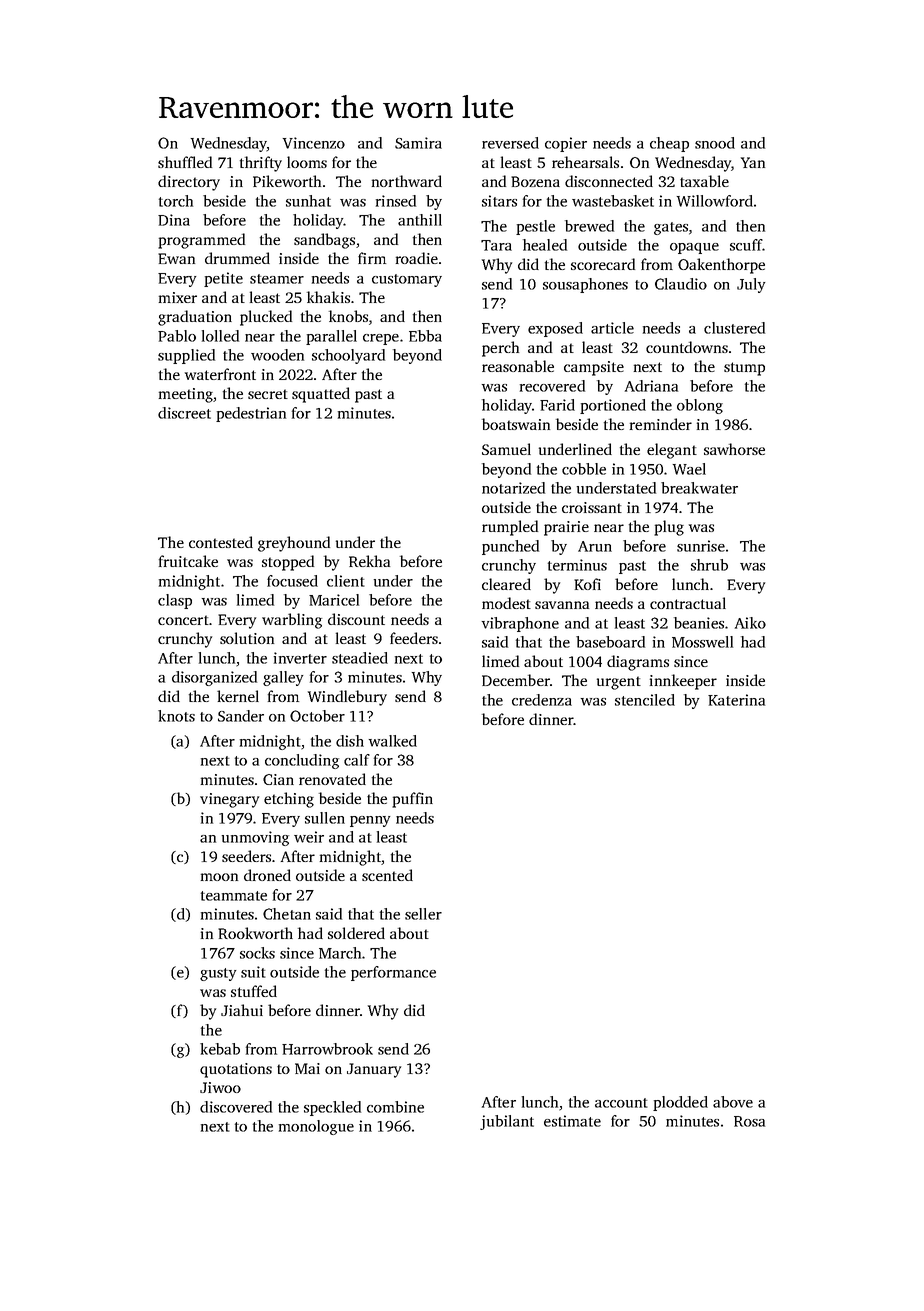 The width and height of the screenshot is (924, 1311). I want to click on walked, so click(393, 741).
